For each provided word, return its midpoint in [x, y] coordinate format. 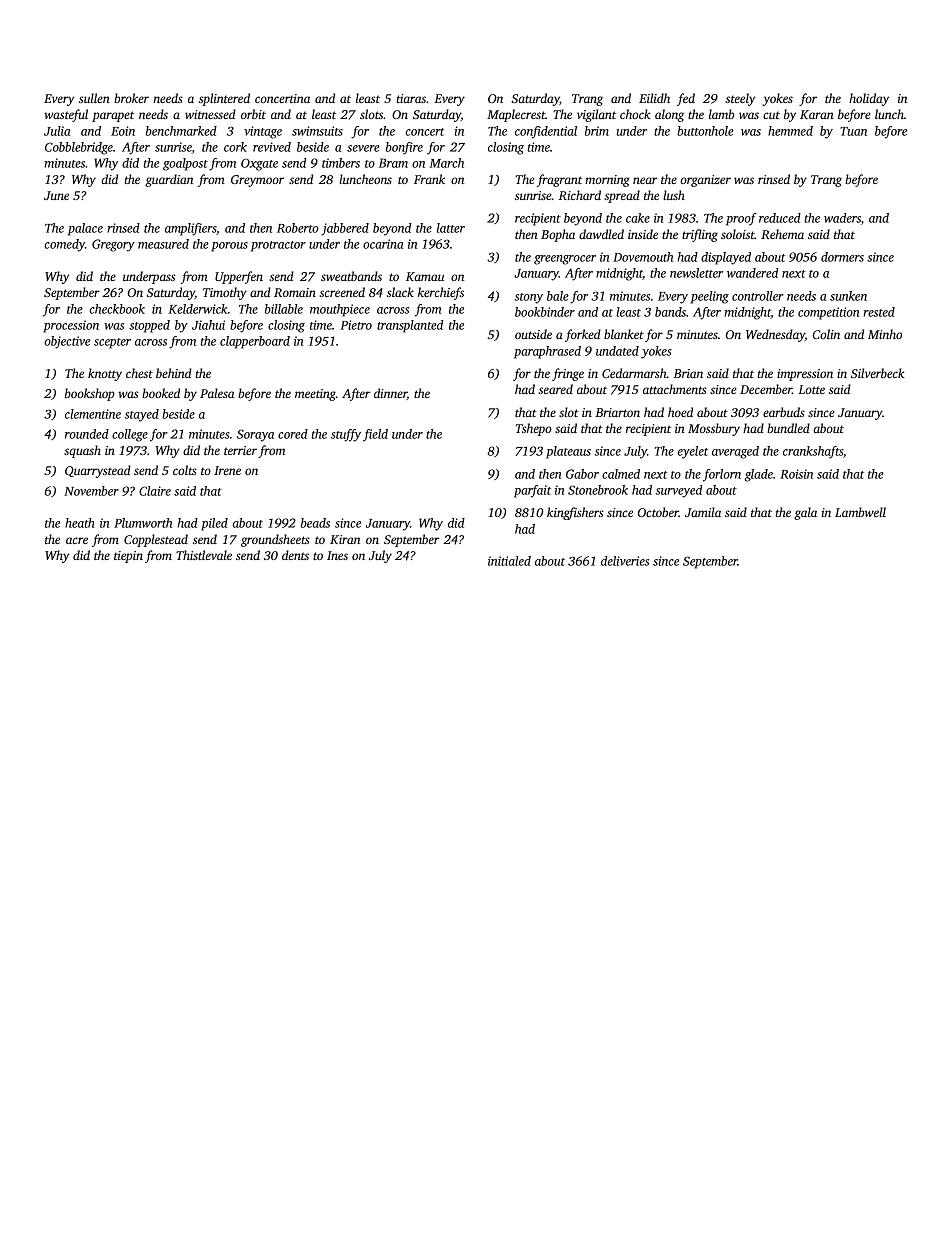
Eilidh [654, 98]
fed [686, 99]
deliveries [625, 561]
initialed [509, 561]
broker [131, 98]
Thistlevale [204, 555]
